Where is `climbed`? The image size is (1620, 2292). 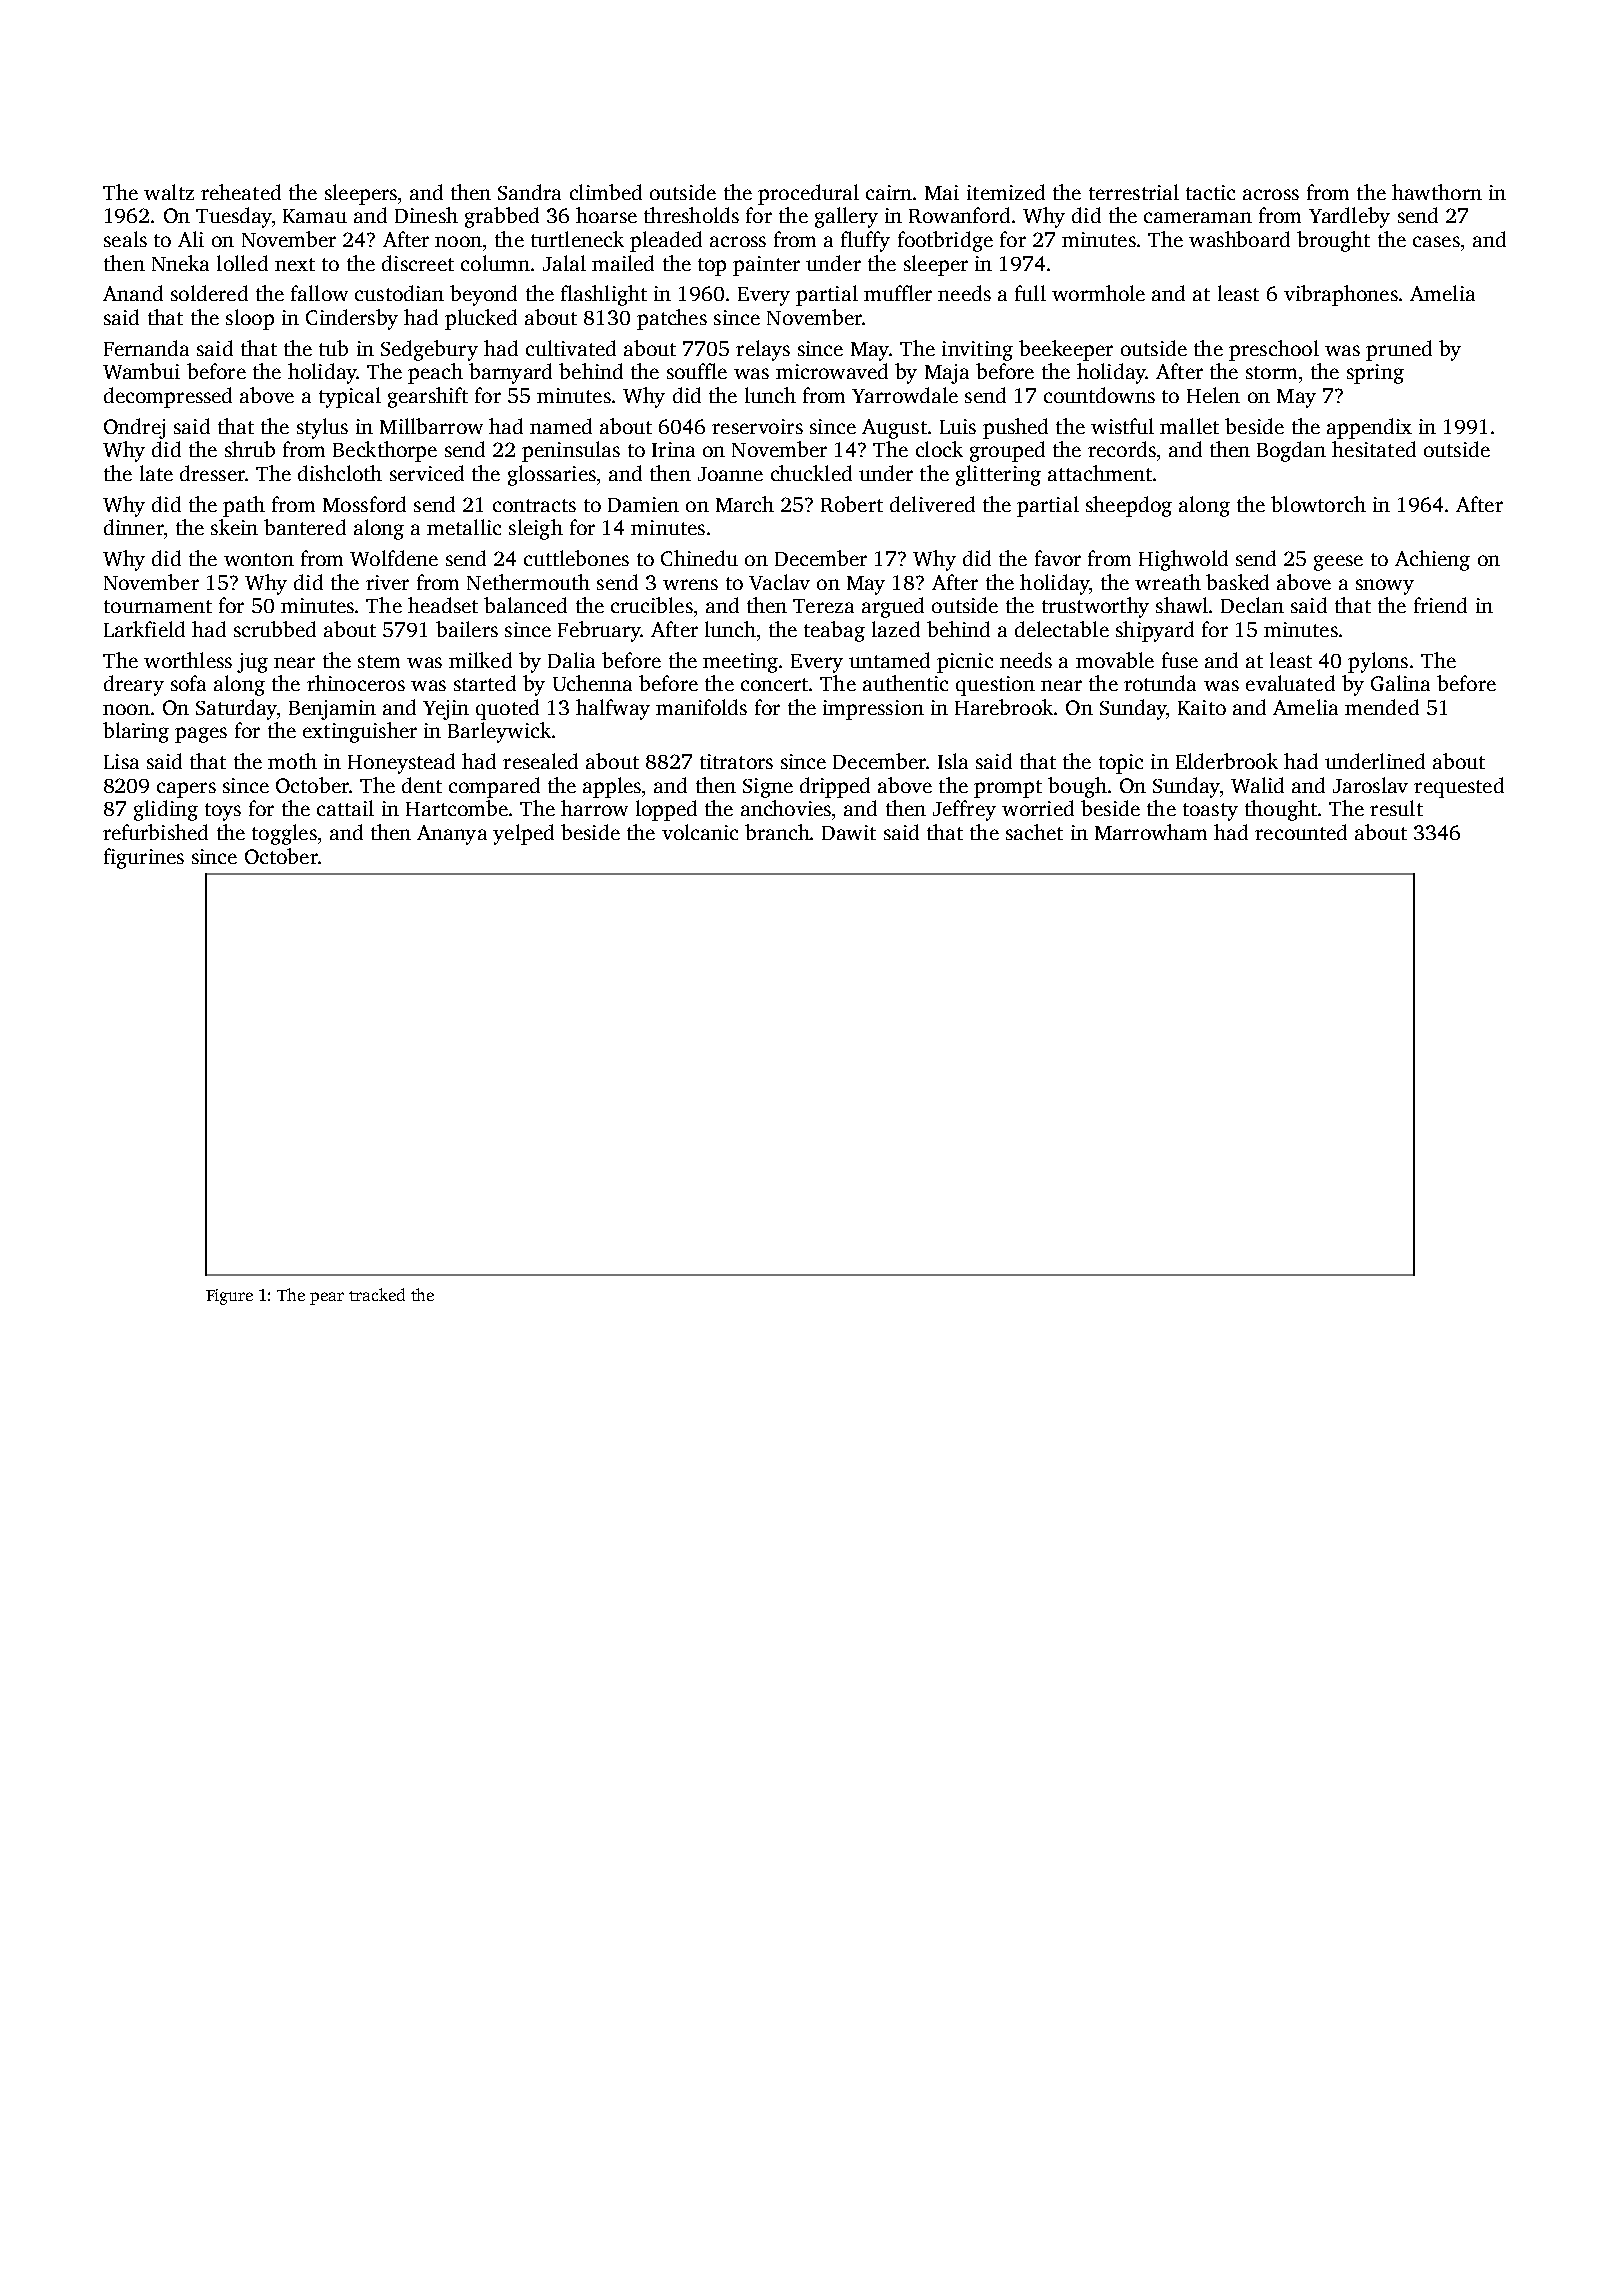 climbed is located at coordinates (606, 192).
